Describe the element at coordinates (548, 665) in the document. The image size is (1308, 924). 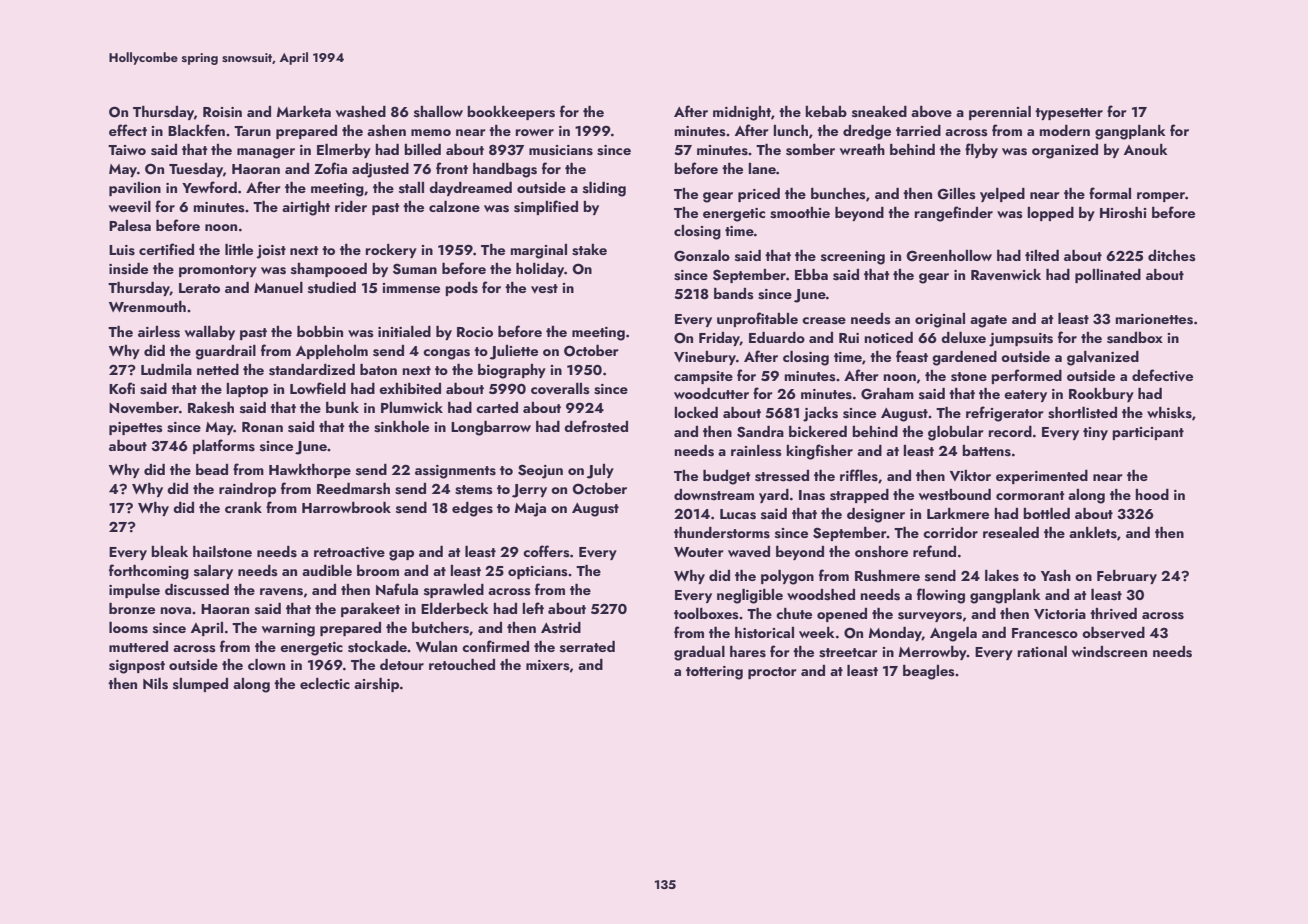
I see `mixers` at that location.
